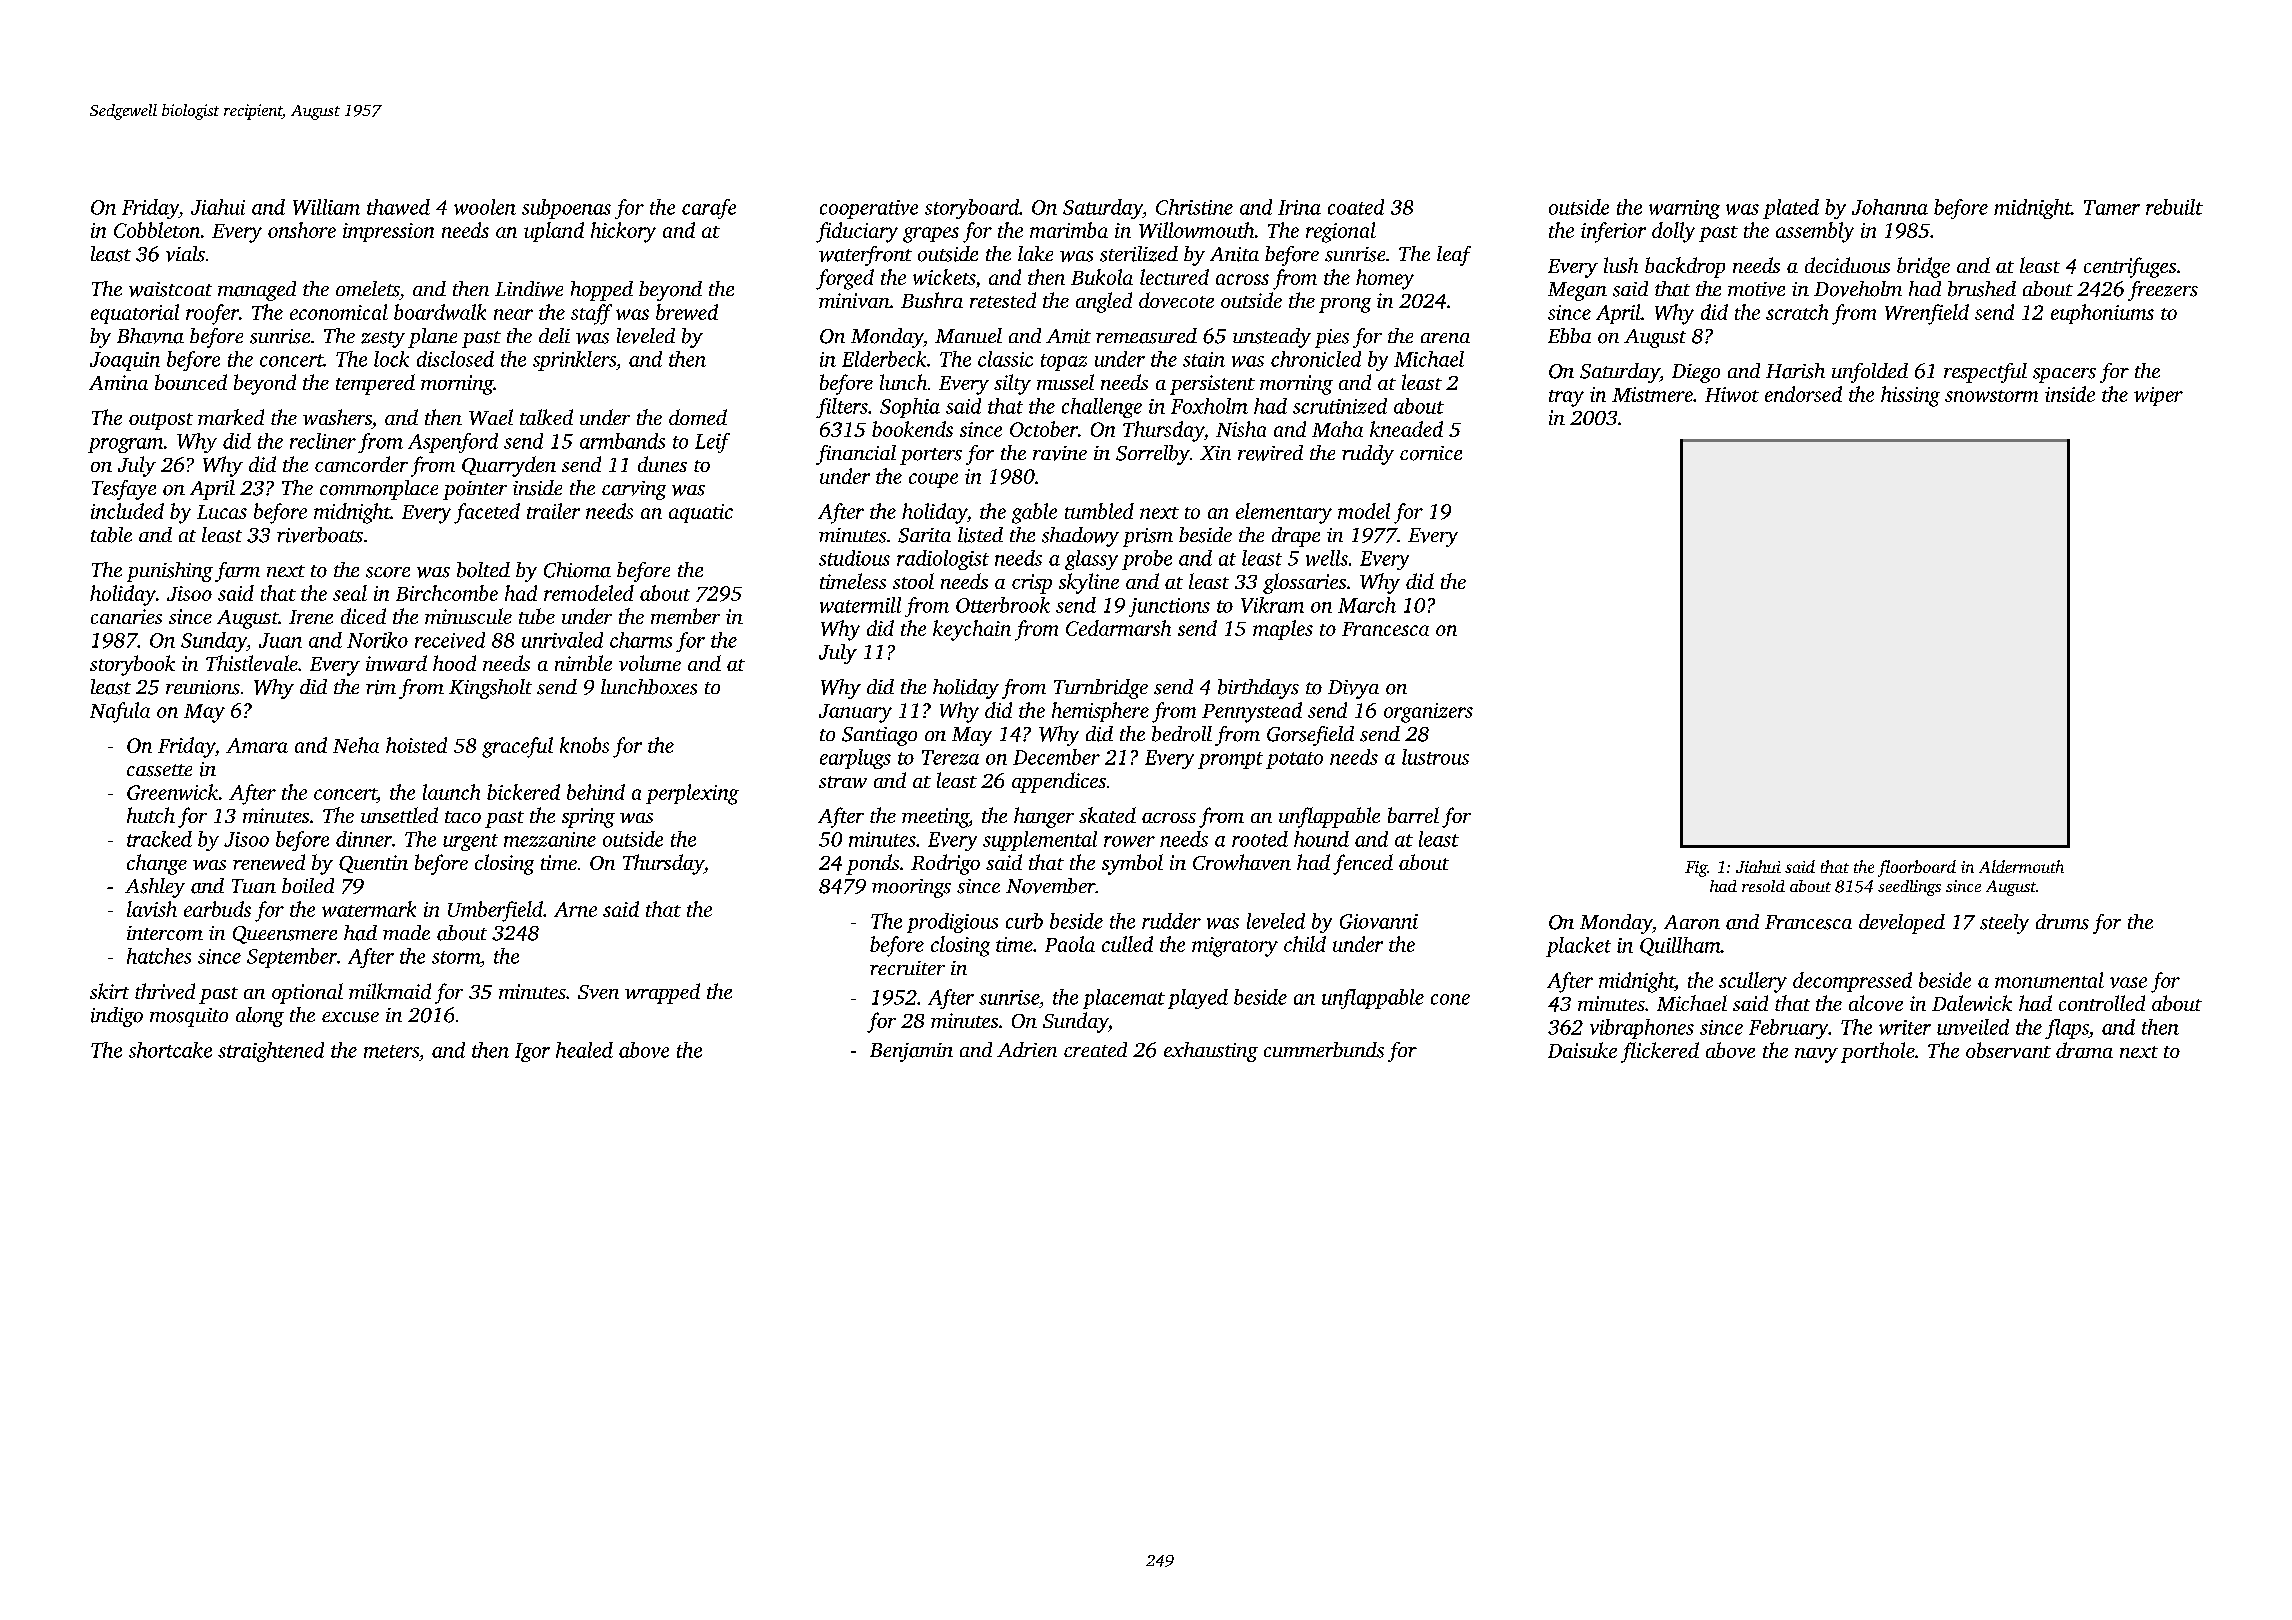 The image size is (2292, 1620). I want to click on Noriko, so click(377, 640).
